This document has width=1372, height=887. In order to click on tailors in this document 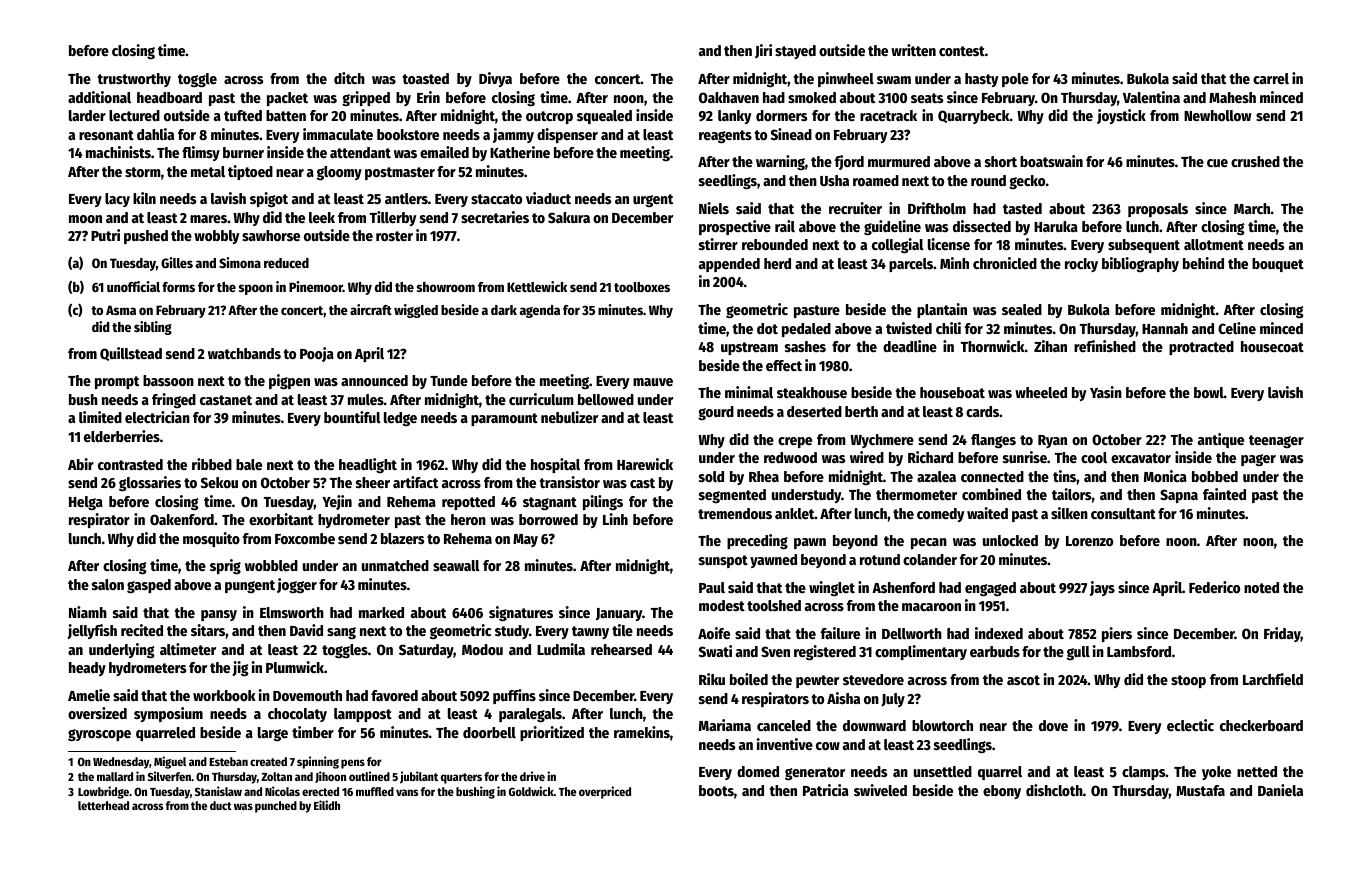, I will do `click(1071, 494)`.
